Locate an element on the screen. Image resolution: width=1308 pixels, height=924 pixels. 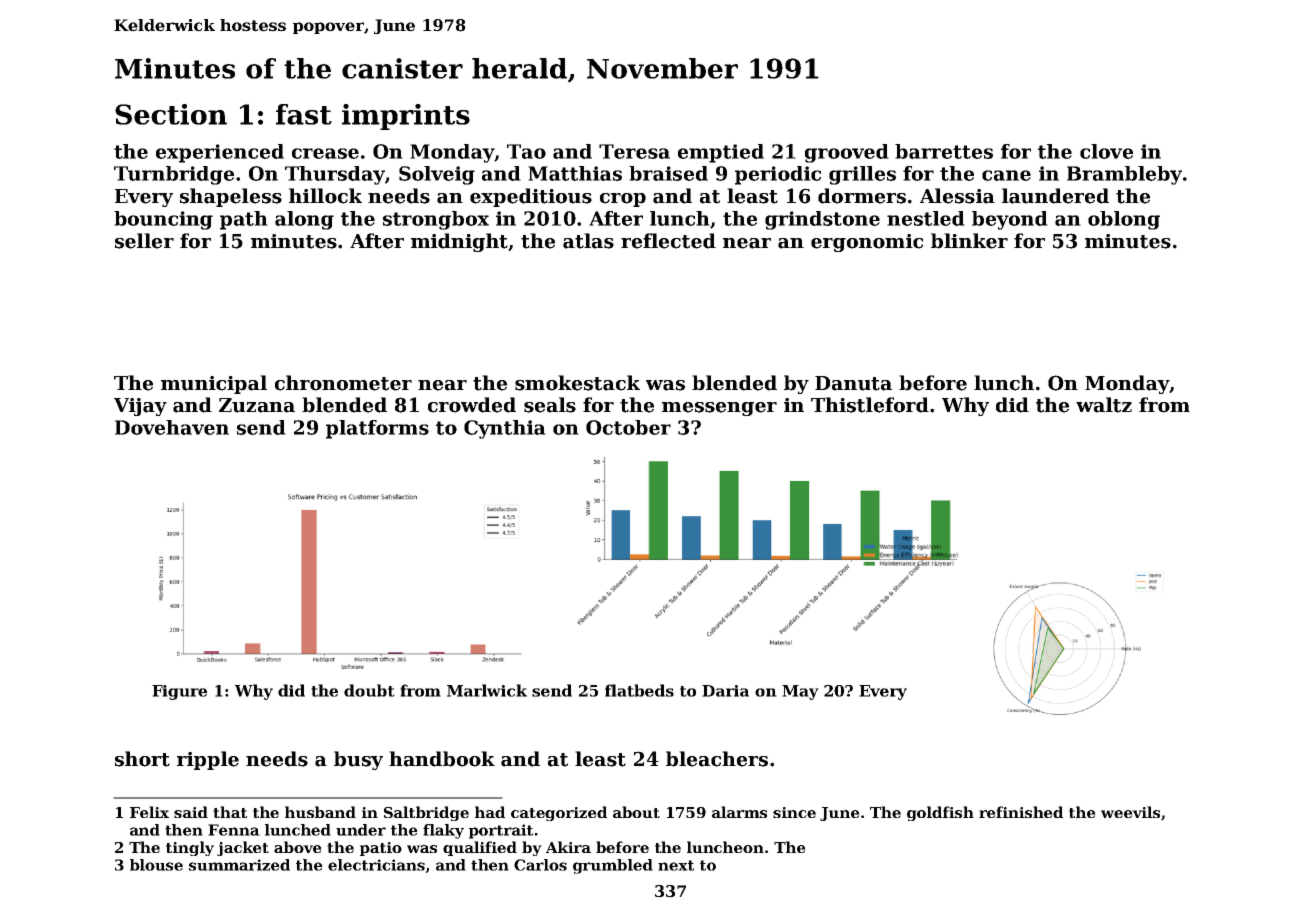
Figure is located at coordinates (179, 692).
